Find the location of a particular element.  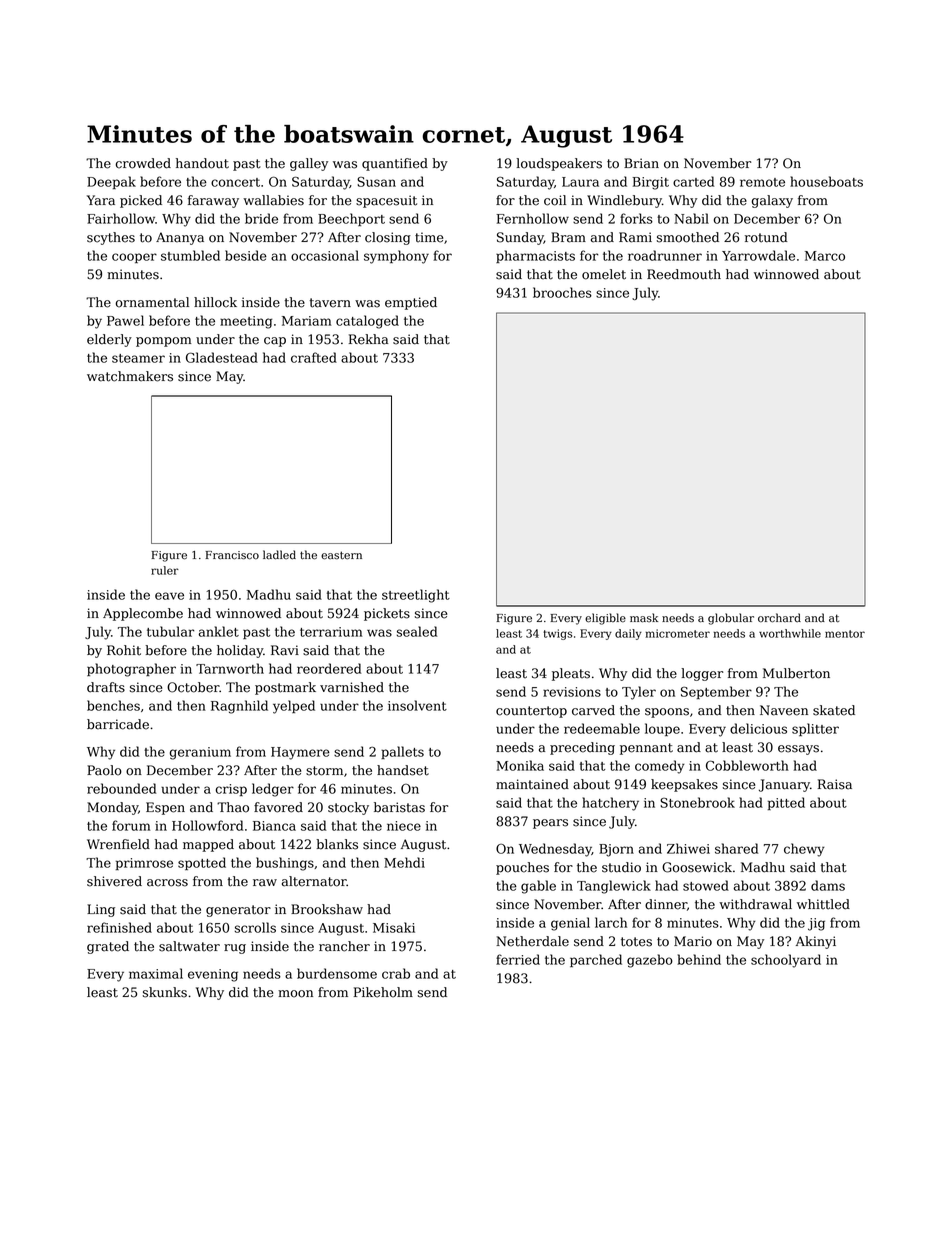

loudspeakers is located at coordinates (559, 164).
